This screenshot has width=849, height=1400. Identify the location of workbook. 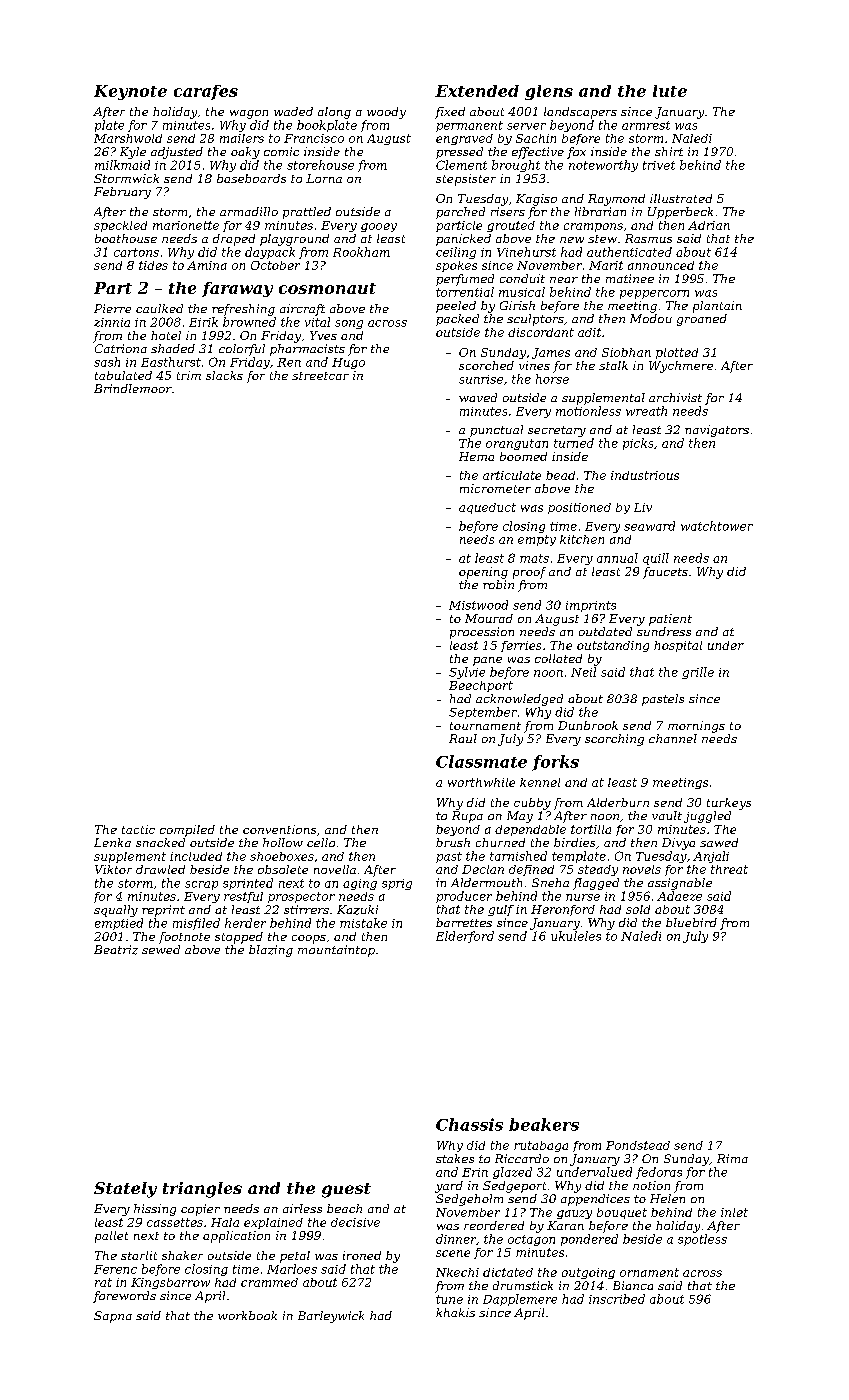
(247, 1315).
